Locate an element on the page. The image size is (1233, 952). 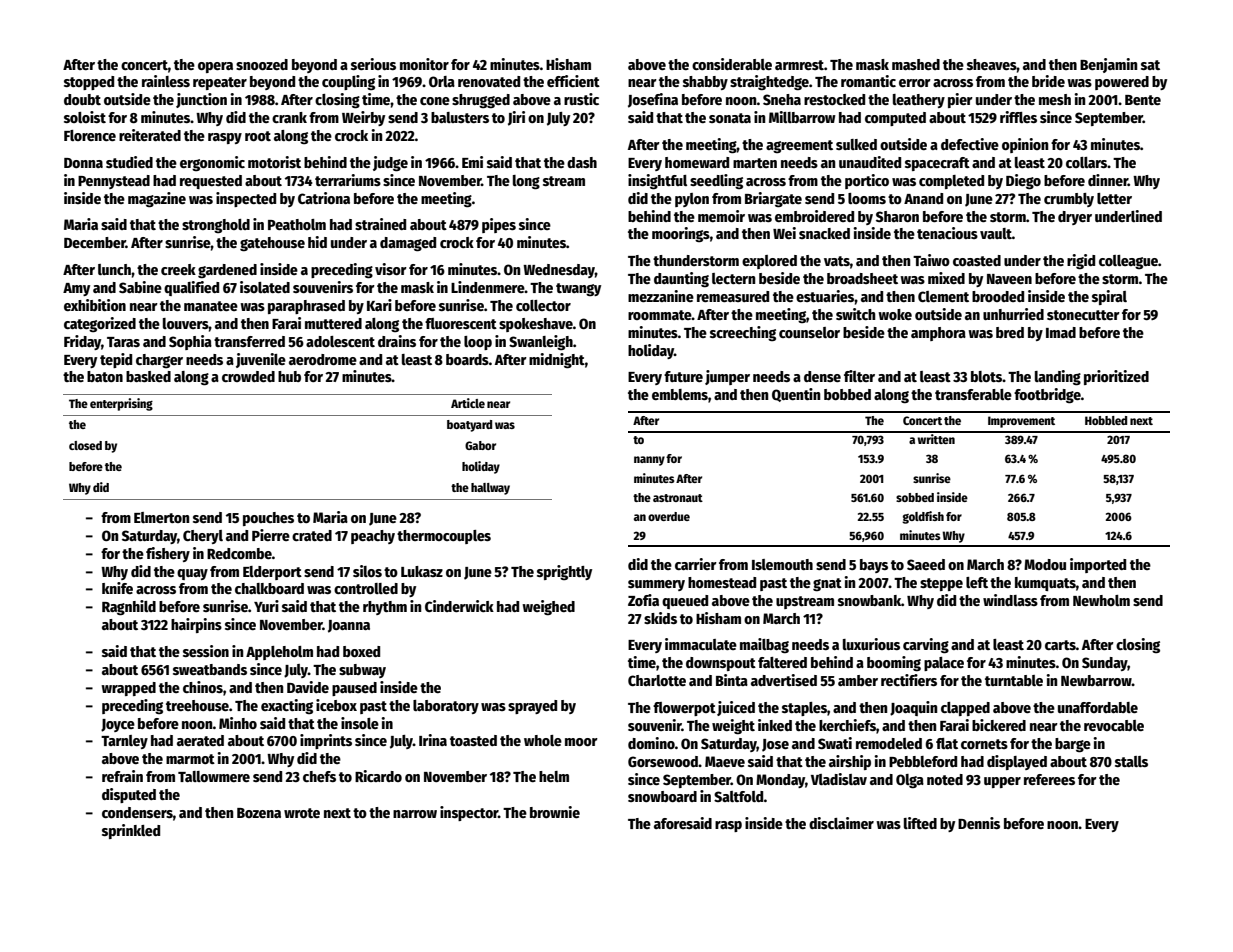
Irina is located at coordinates (433, 740).
